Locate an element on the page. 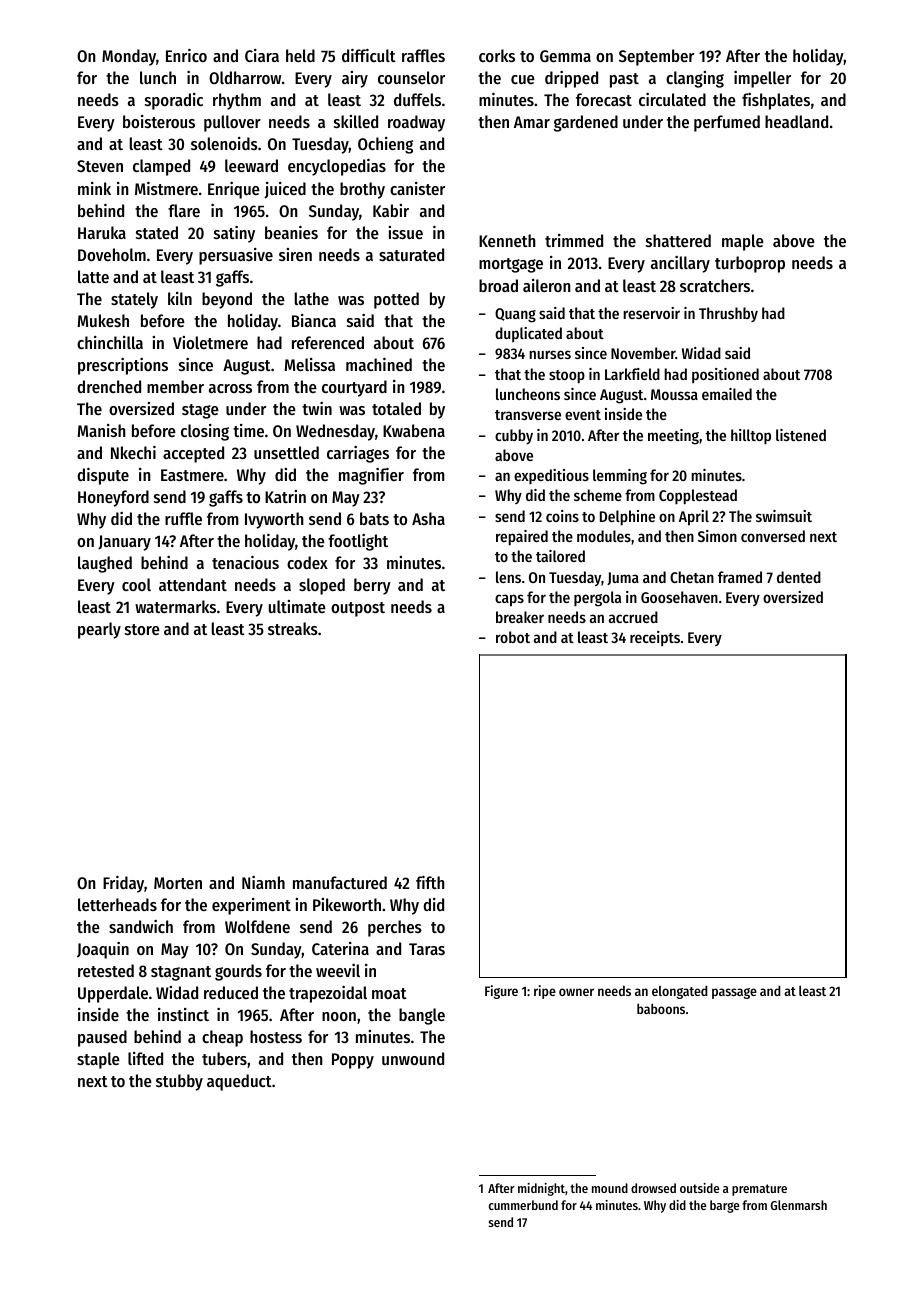 The height and width of the page is (1308, 924). cummerbund is located at coordinates (523, 1205).
